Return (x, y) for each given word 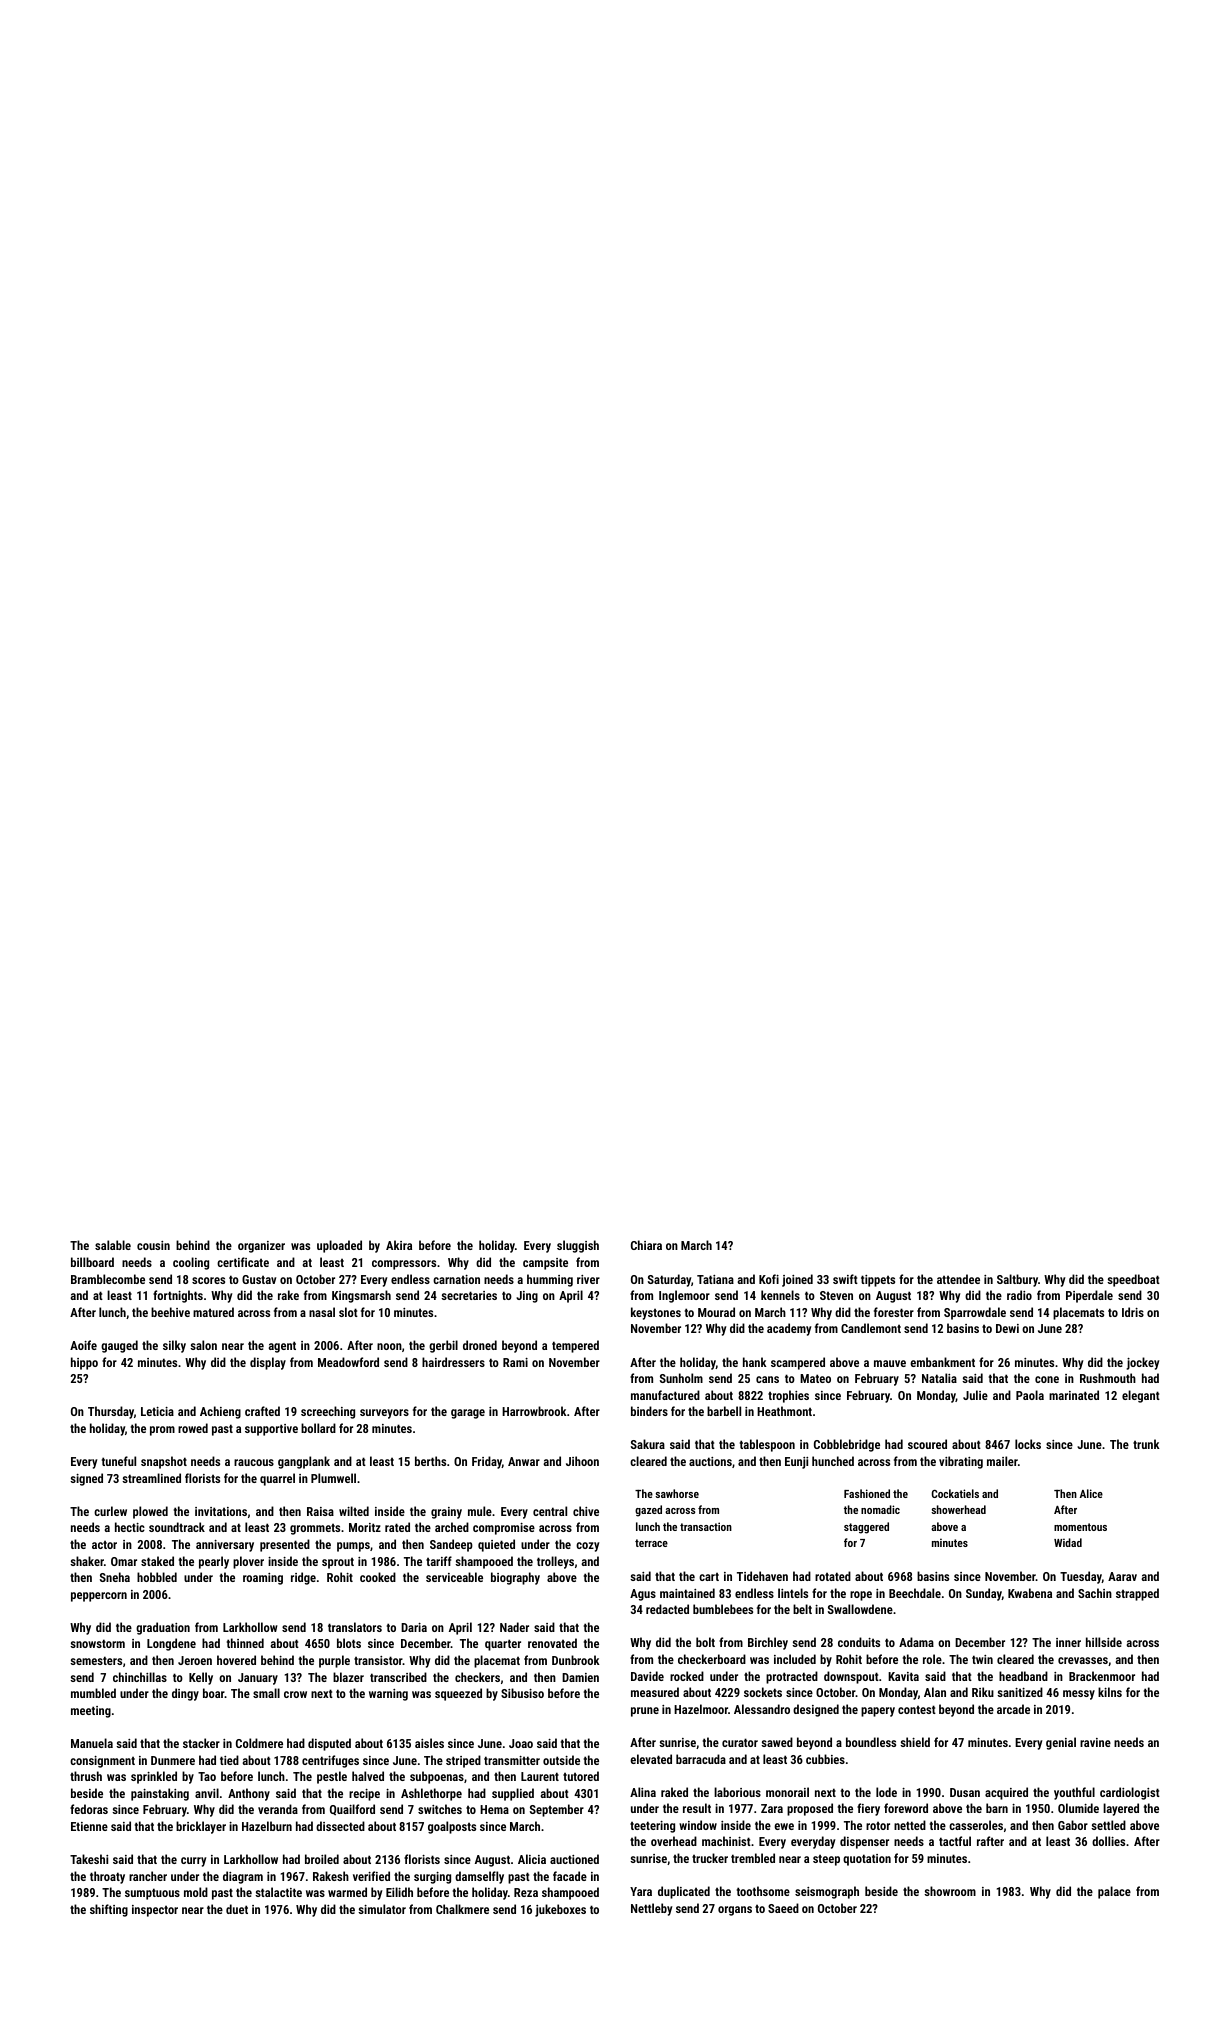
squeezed (458, 1694)
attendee (958, 1279)
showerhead (958, 1509)
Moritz (365, 1527)
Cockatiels (955, 1493)
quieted (496, 1545)
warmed (347, 1892)
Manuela (92, 1743)
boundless (871, 1742)
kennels (780, 1295)
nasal (322, 1312)
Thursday (111, 1412)
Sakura (648, 1444)
